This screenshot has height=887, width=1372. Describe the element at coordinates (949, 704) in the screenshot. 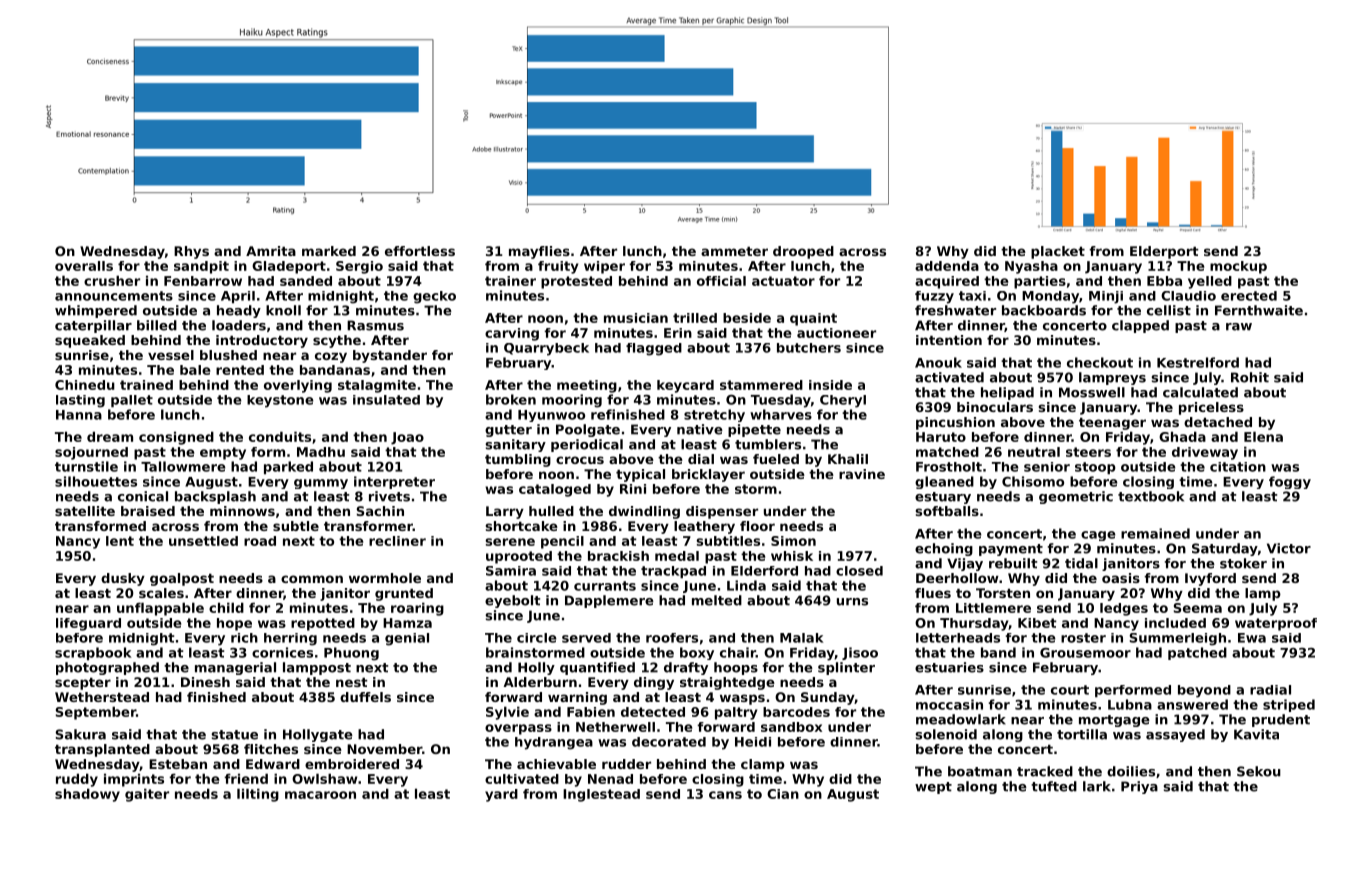

I see `moccasin` at that location.
